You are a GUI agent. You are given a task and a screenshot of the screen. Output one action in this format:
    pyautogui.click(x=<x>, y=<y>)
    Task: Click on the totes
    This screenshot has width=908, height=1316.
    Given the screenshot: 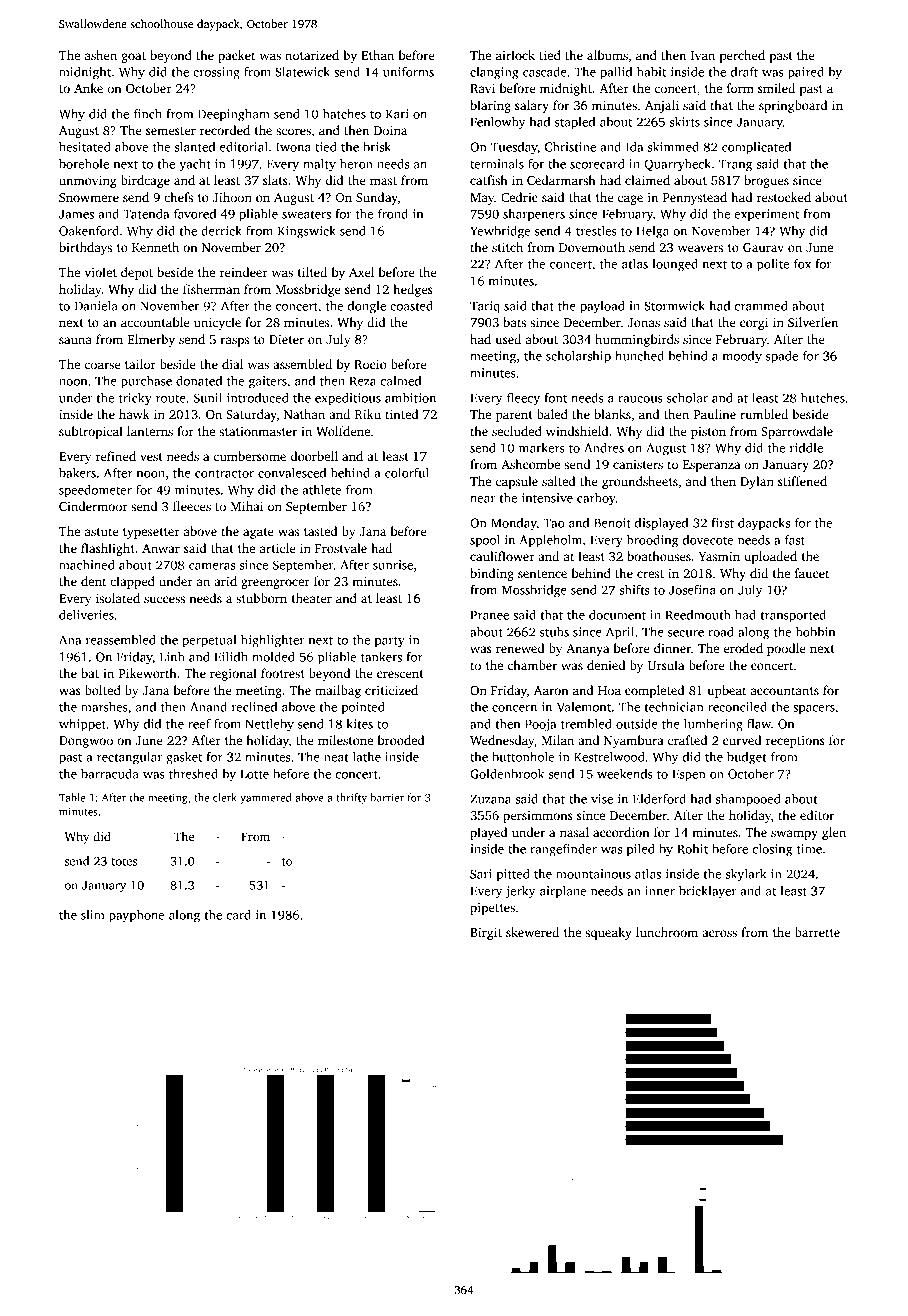 What is the action you would take?
    pyautogui.click(x=124, y=862)
